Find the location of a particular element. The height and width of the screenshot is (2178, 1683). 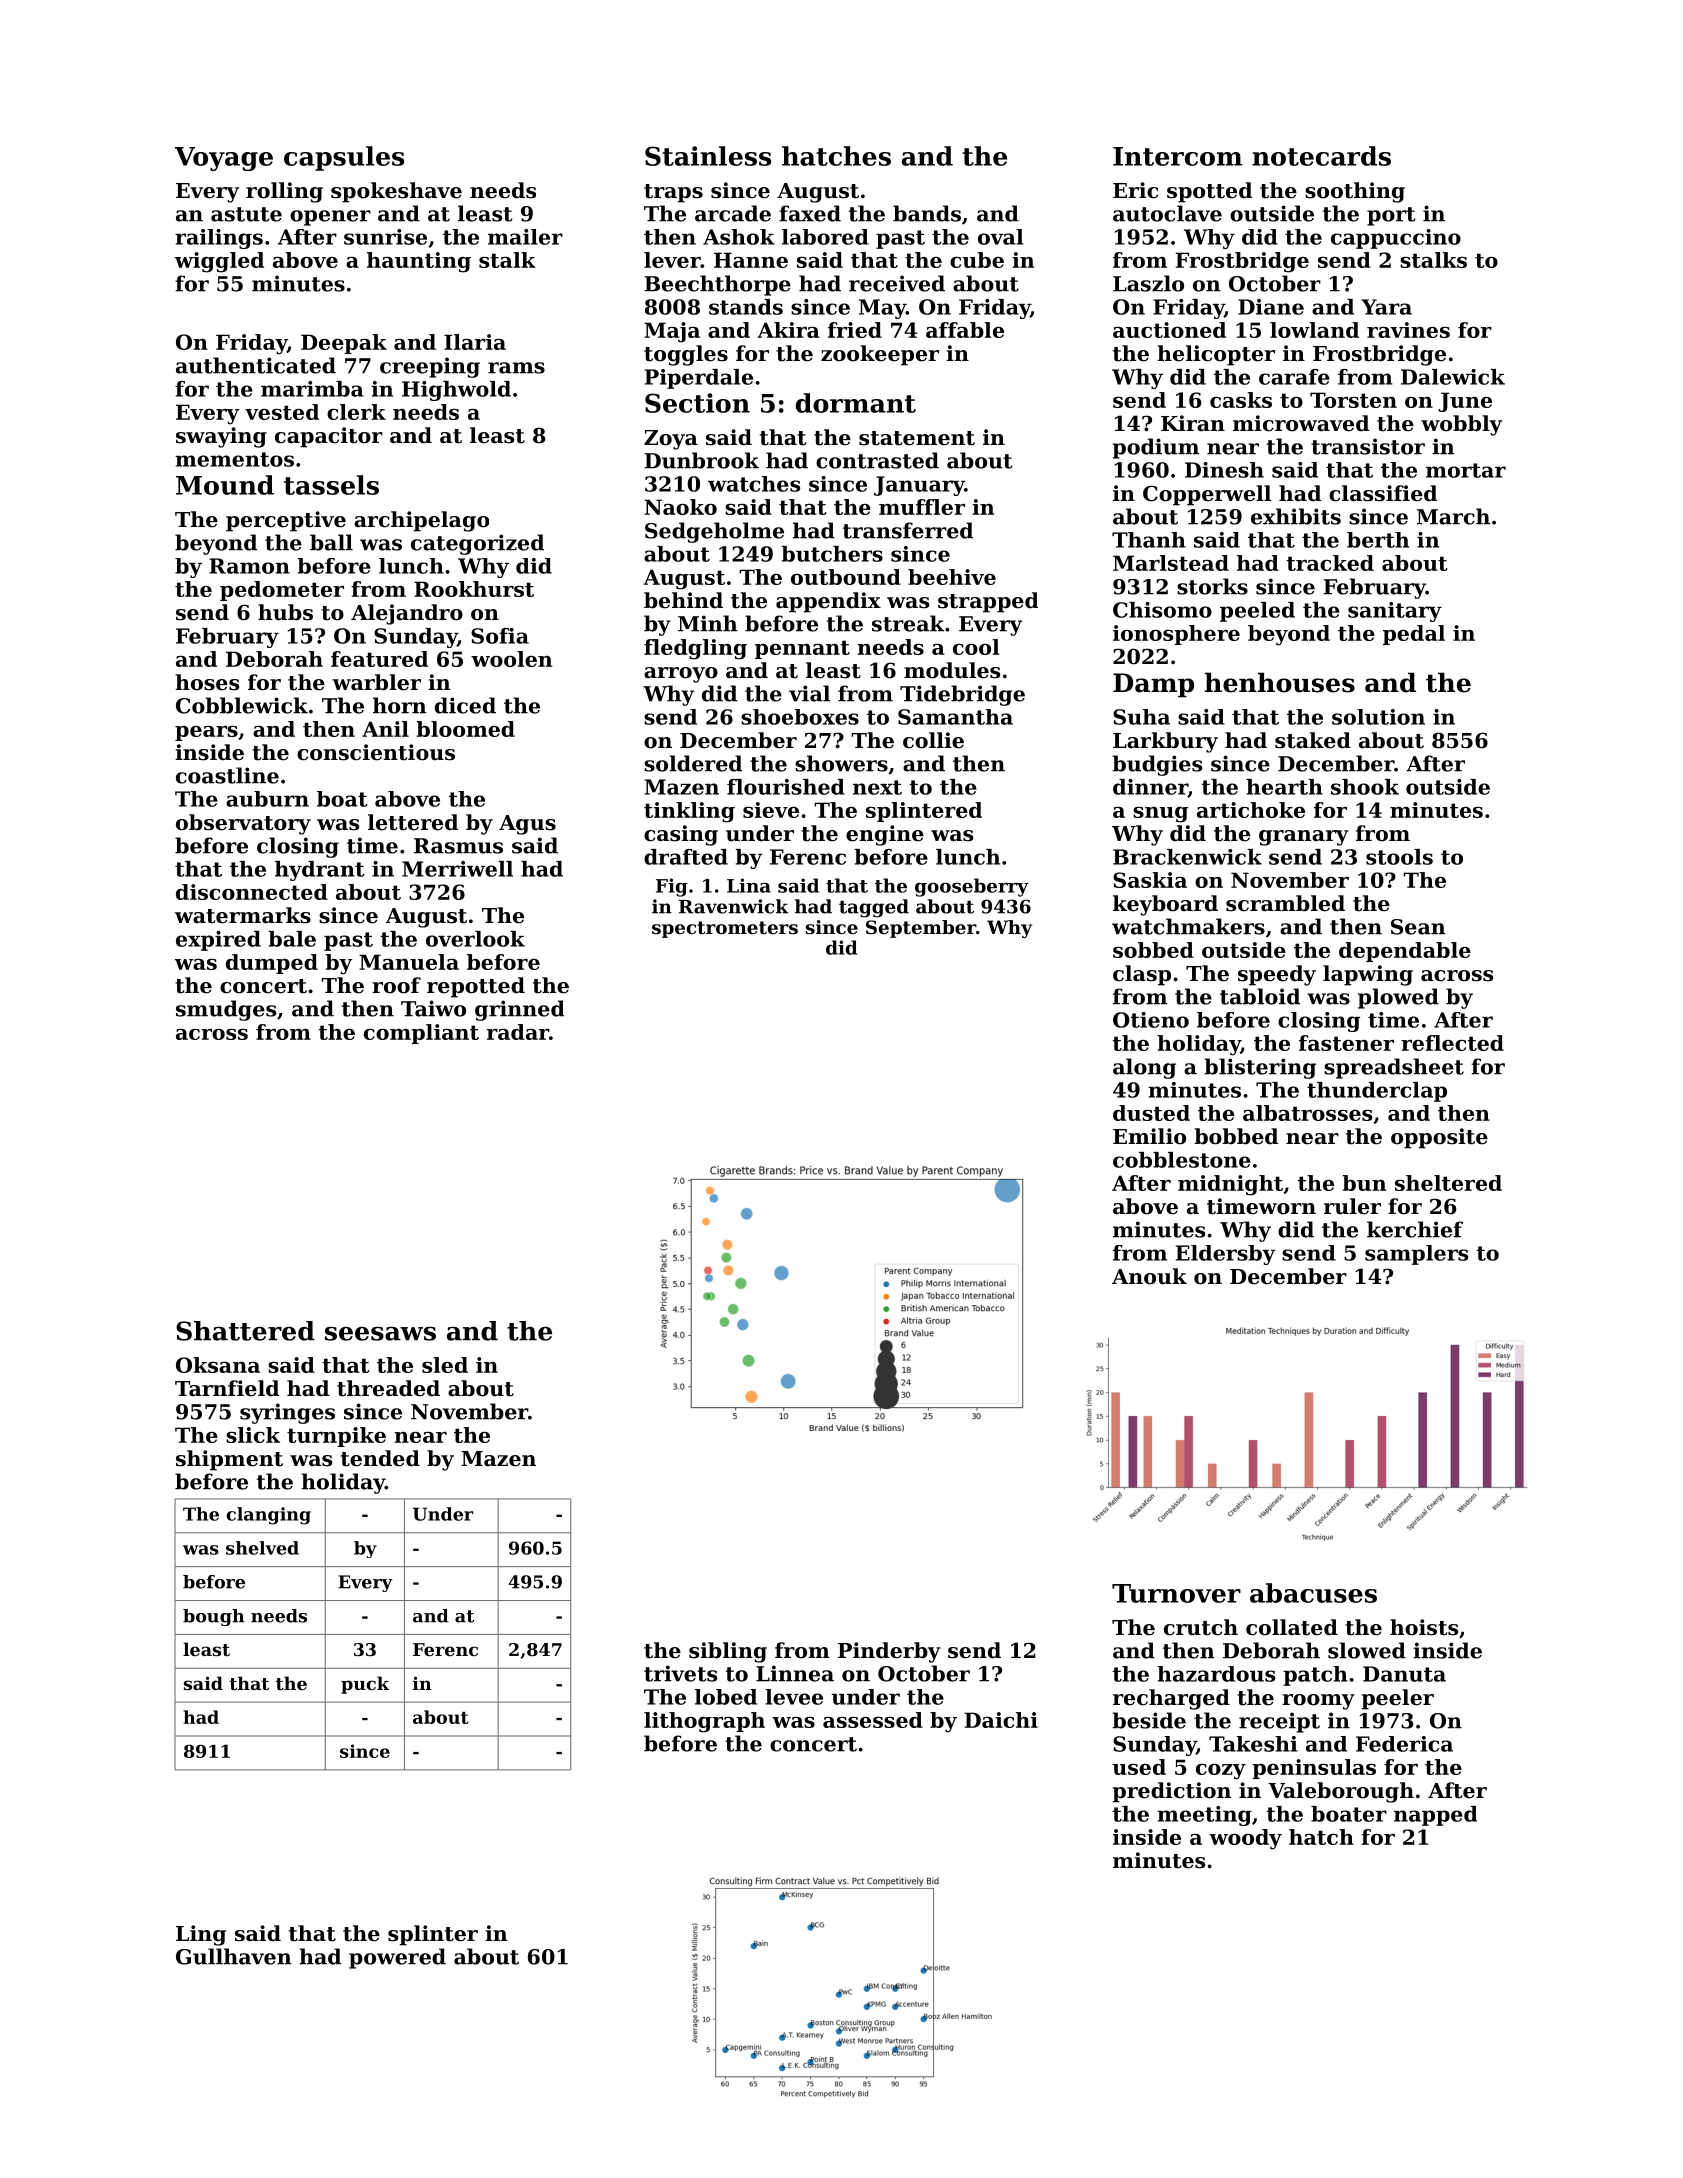

Stainless is located at coordinates (708, 156).
